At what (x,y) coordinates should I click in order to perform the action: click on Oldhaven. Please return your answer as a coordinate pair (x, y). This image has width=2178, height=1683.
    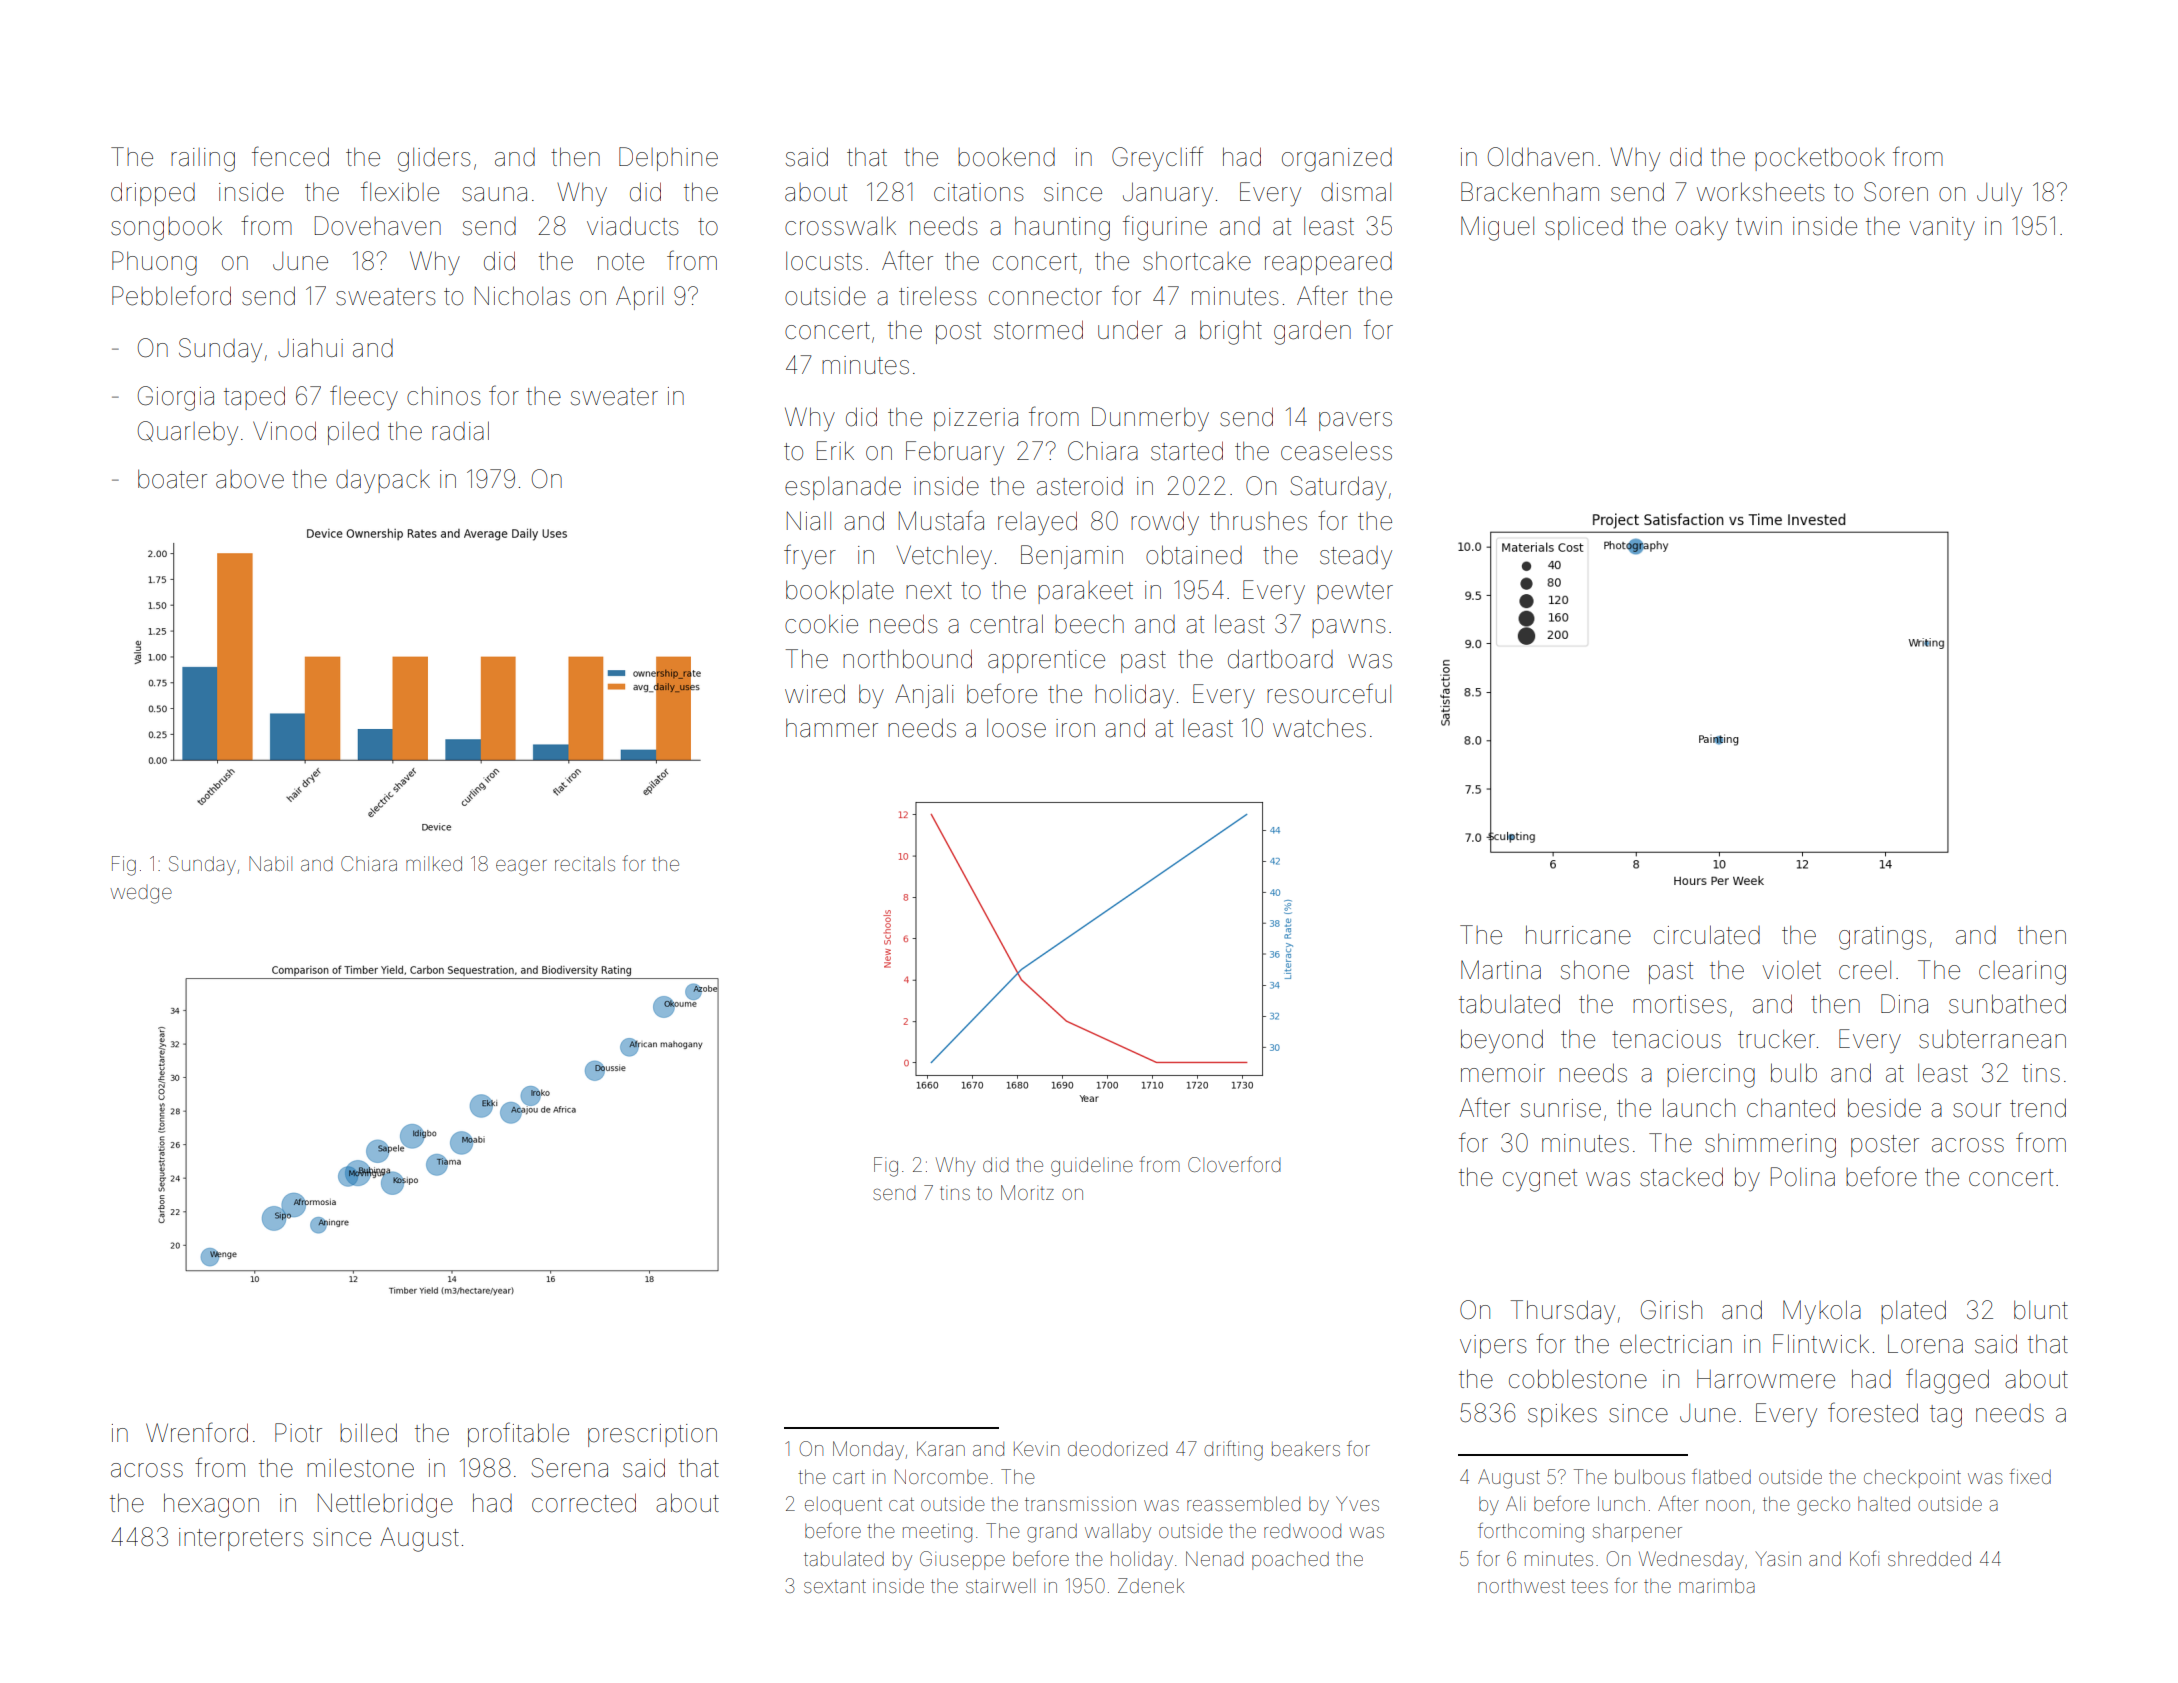
    Looking at the image, I should click on (1540, 157).
